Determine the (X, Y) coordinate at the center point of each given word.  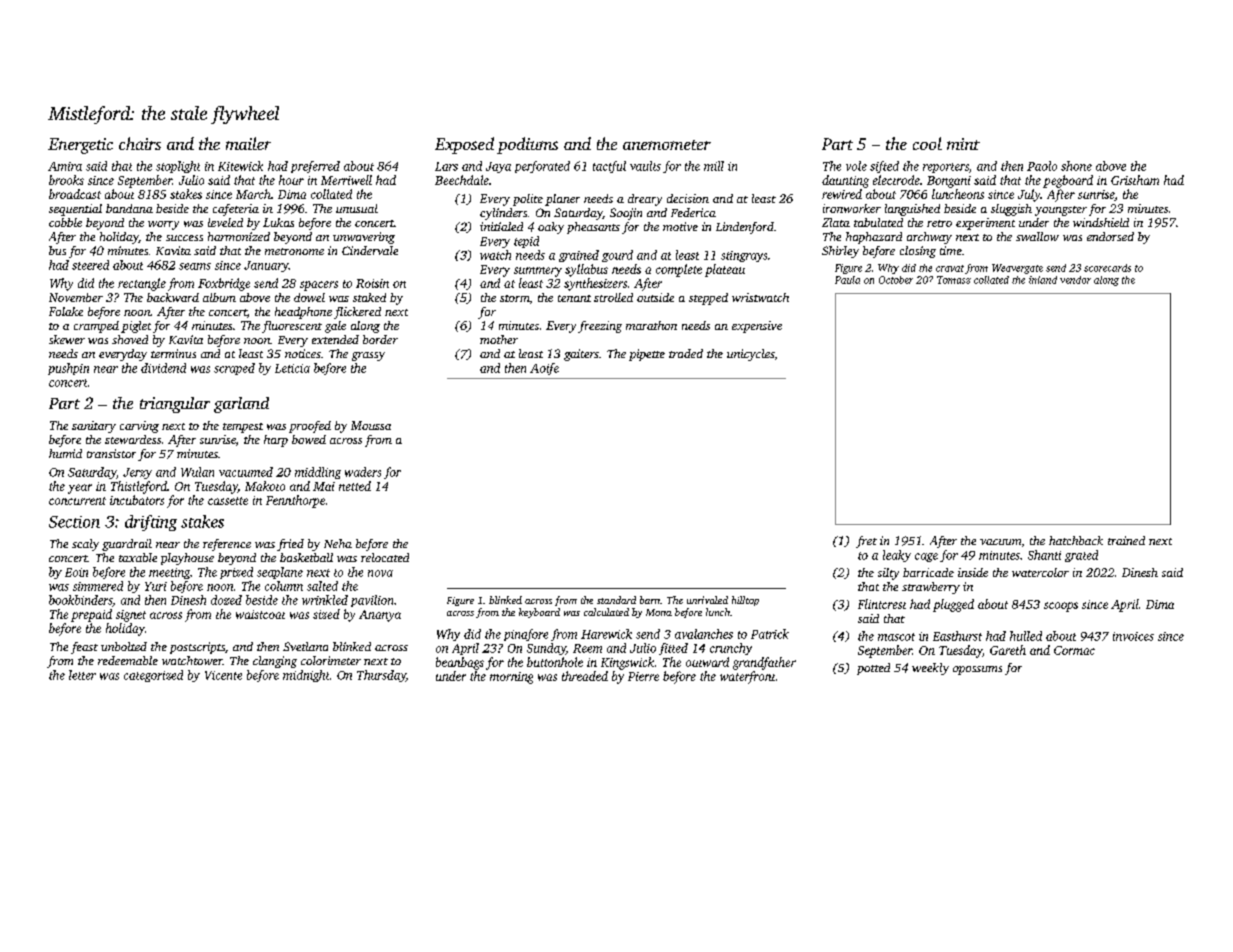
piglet (136, 327)
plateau (725, 270)
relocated (385, 557)
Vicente (223, 675)
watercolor (1040, 572)
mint (963, 144)
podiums (527, 145)
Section (74, 522)
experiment (985, 224)
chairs (140, 143)
